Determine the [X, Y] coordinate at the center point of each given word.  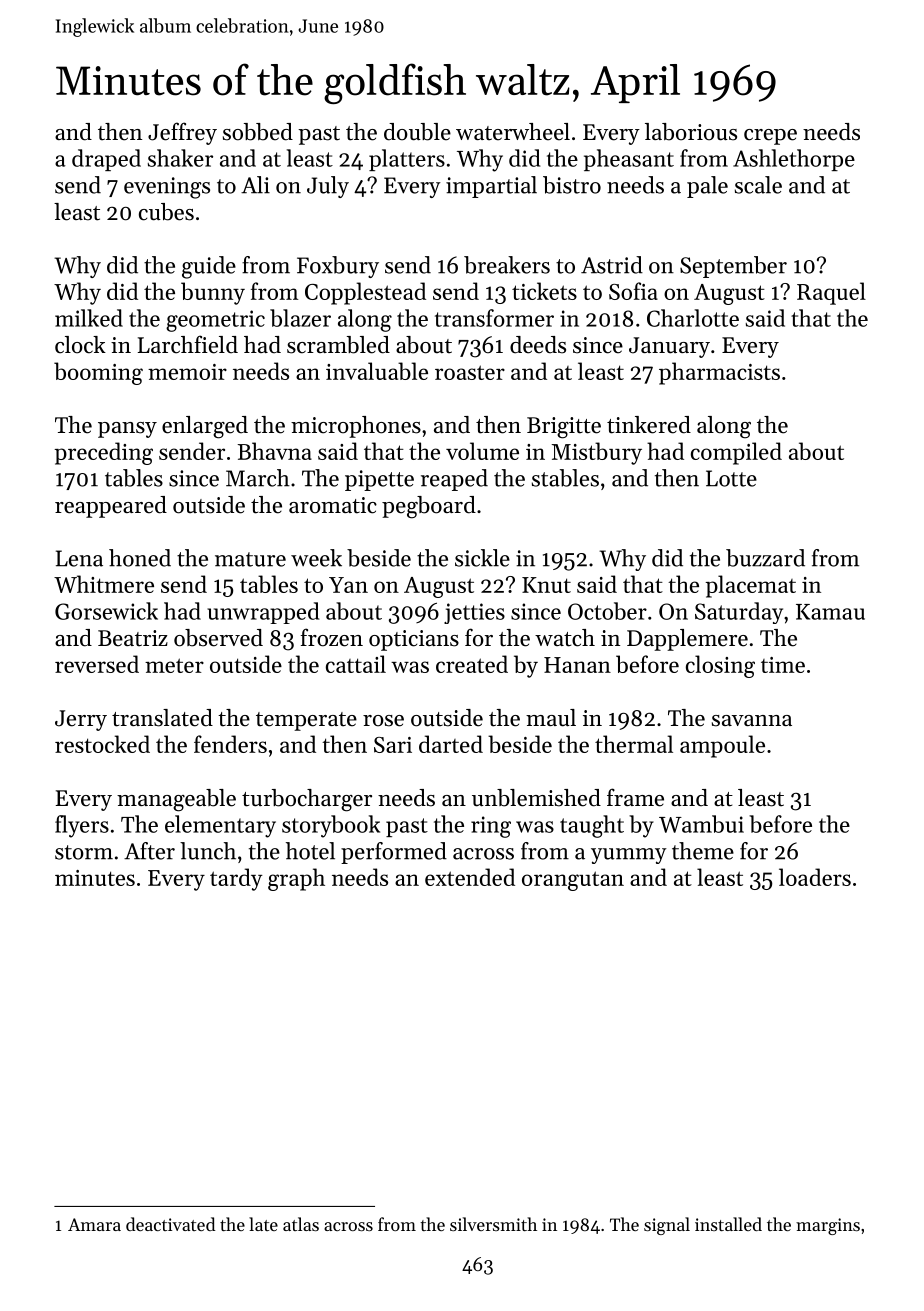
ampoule [722, 746]
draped [106, 160]
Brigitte [564, 428]
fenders [230, 744]
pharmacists [719, 373]
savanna [752, 721]
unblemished [536, 798]
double [417, 132]
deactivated [171, 1224]
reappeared [111, 507]
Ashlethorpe [794, 160]
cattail [356, 664]
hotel [310, 851]
